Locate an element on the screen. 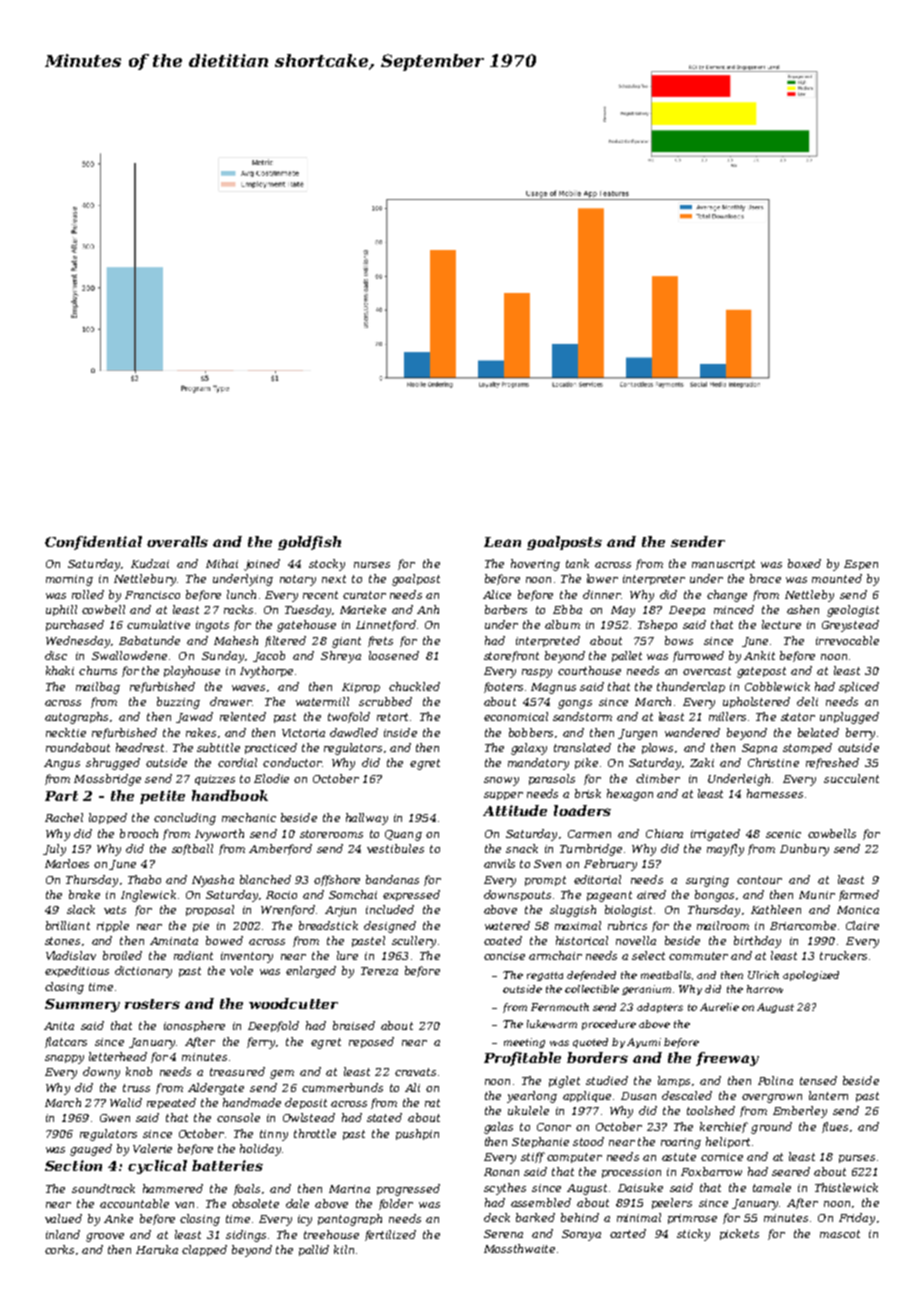 The image size is (924, 1308). piglet is located at coordinates (564, 1082).
